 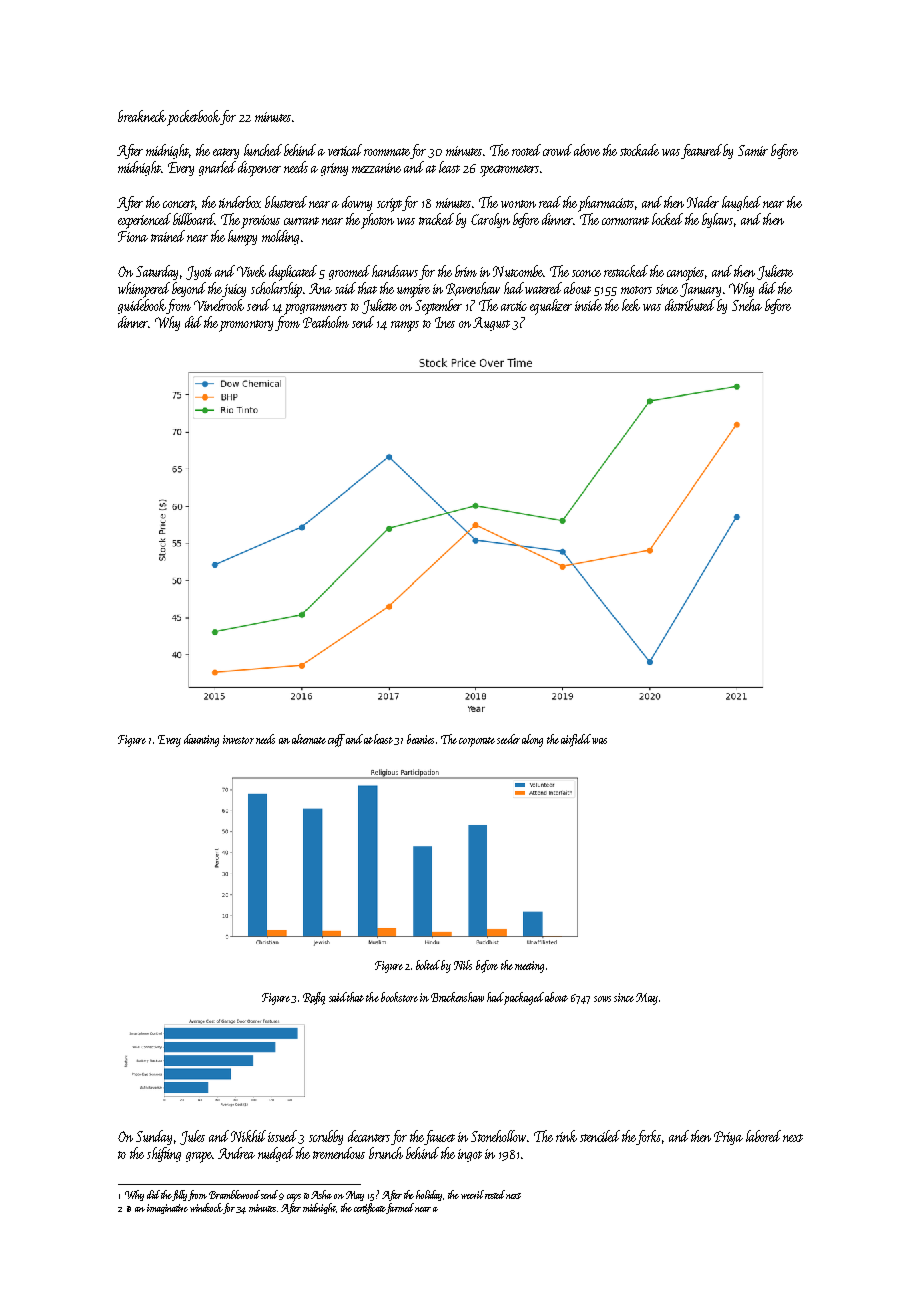 What do you see at coordinates (217, 168) in the screenshot?
I see `gnarled` at bounding box center [217, 168].
